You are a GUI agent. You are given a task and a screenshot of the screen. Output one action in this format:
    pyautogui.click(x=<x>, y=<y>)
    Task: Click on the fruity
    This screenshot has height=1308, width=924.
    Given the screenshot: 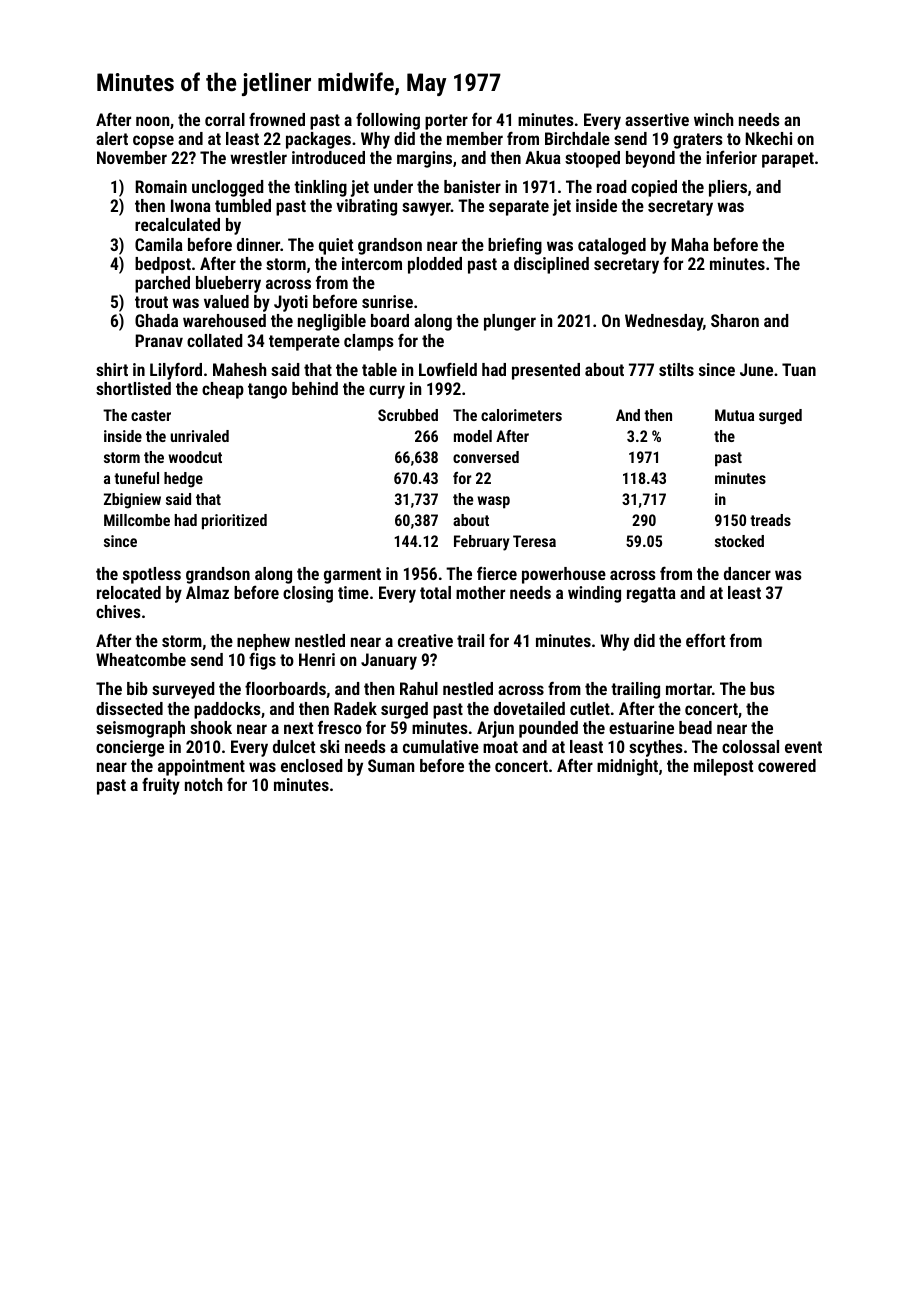 What is the action you would take?
    pyautogui.click(x=161, y=786)
